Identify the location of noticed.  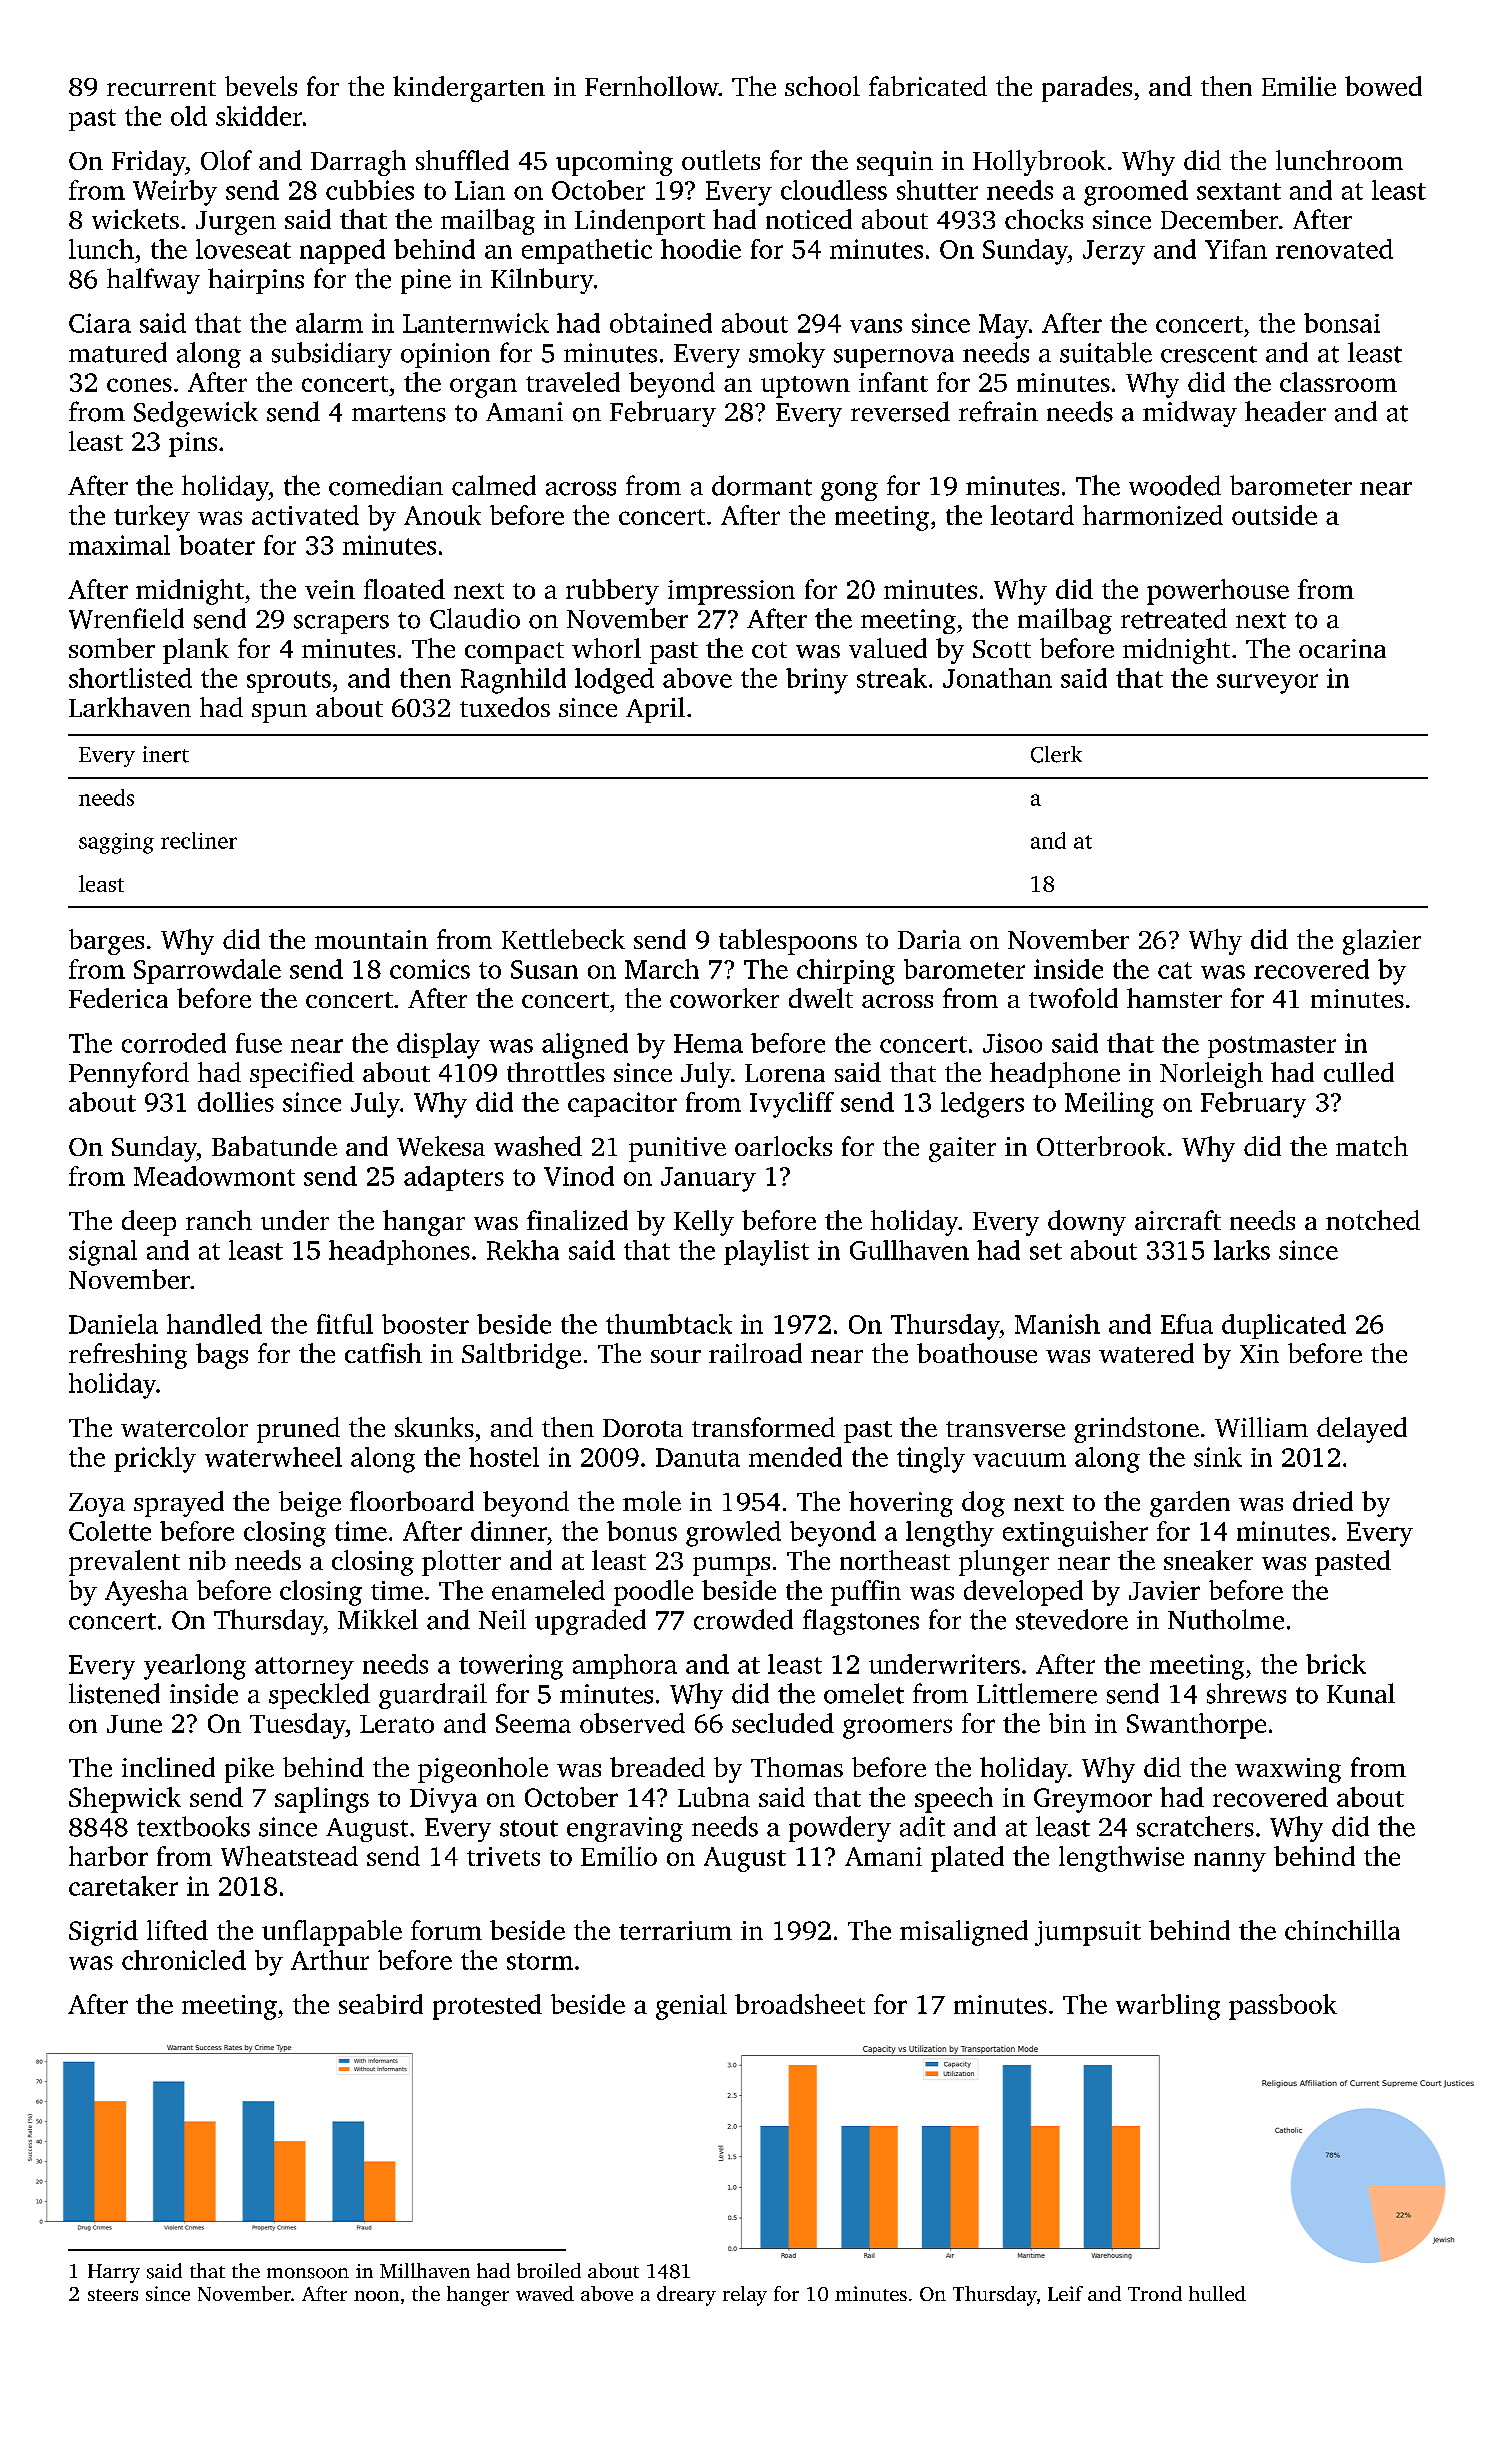
(809, 219).
